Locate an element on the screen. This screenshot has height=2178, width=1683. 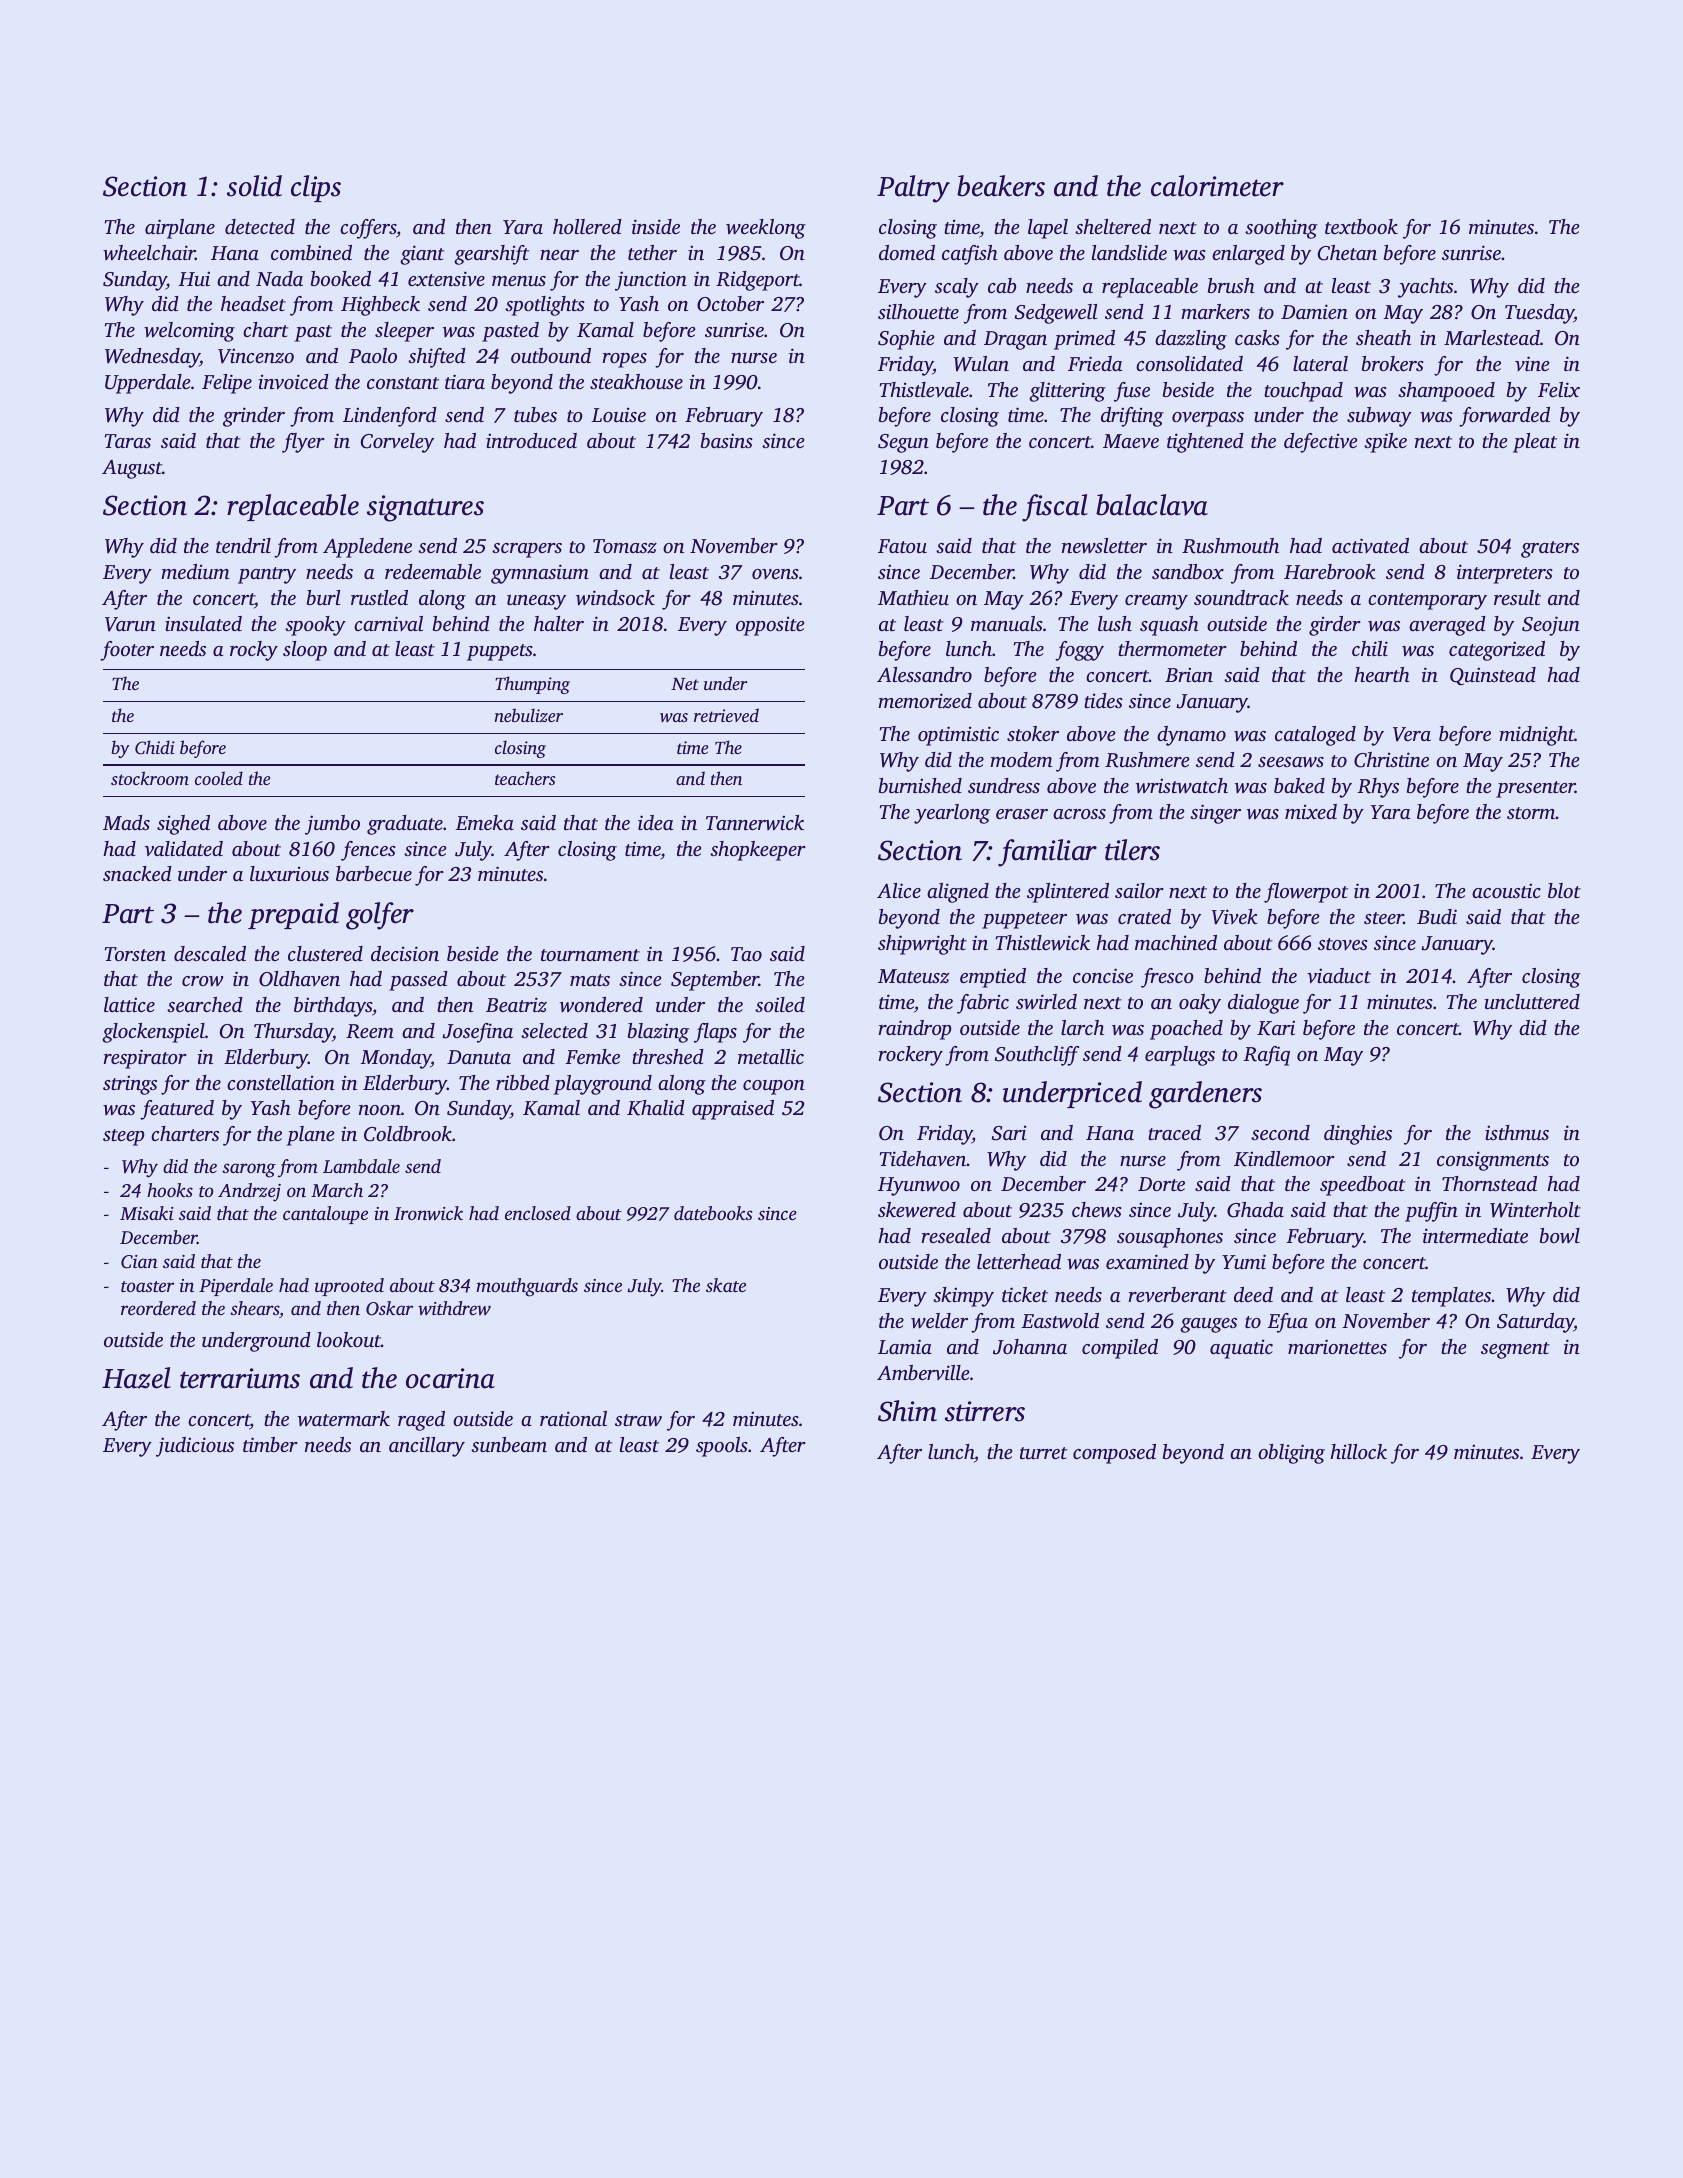
uprooted is located at coordinates (349, 1287).
